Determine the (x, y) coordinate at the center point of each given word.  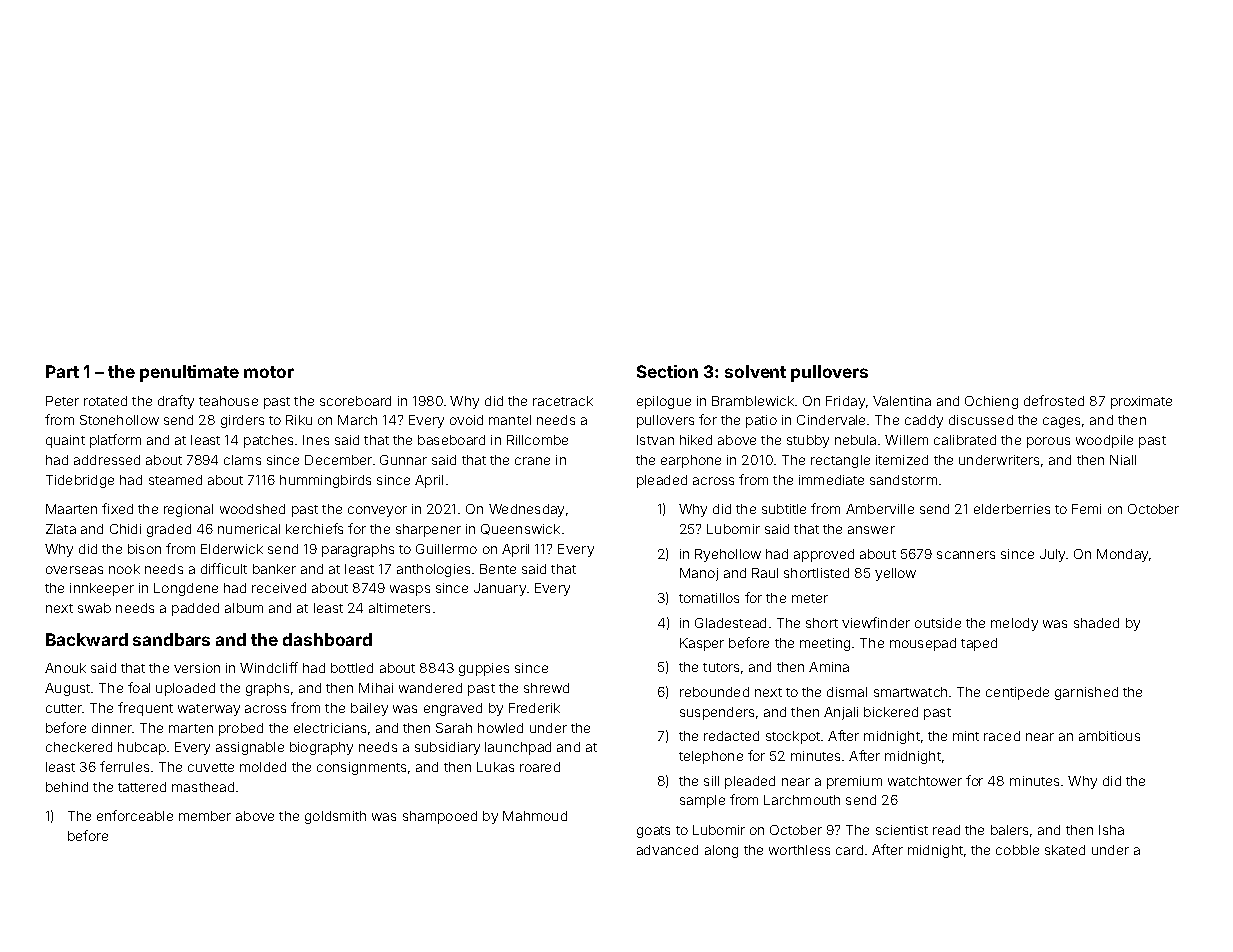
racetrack (563, 401)
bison (144, 549)
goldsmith (335, 817)
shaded (1096, 623)
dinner (112, 728)
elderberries (1012, 509)
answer (871, 530)
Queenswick (520, 529)
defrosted (1054, 400)
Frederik (534, 708)
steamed (175, 480)
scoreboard (355, 401)
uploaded (185, 689)
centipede (1017, 693)
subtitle (784, 509)
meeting (825, 644)
